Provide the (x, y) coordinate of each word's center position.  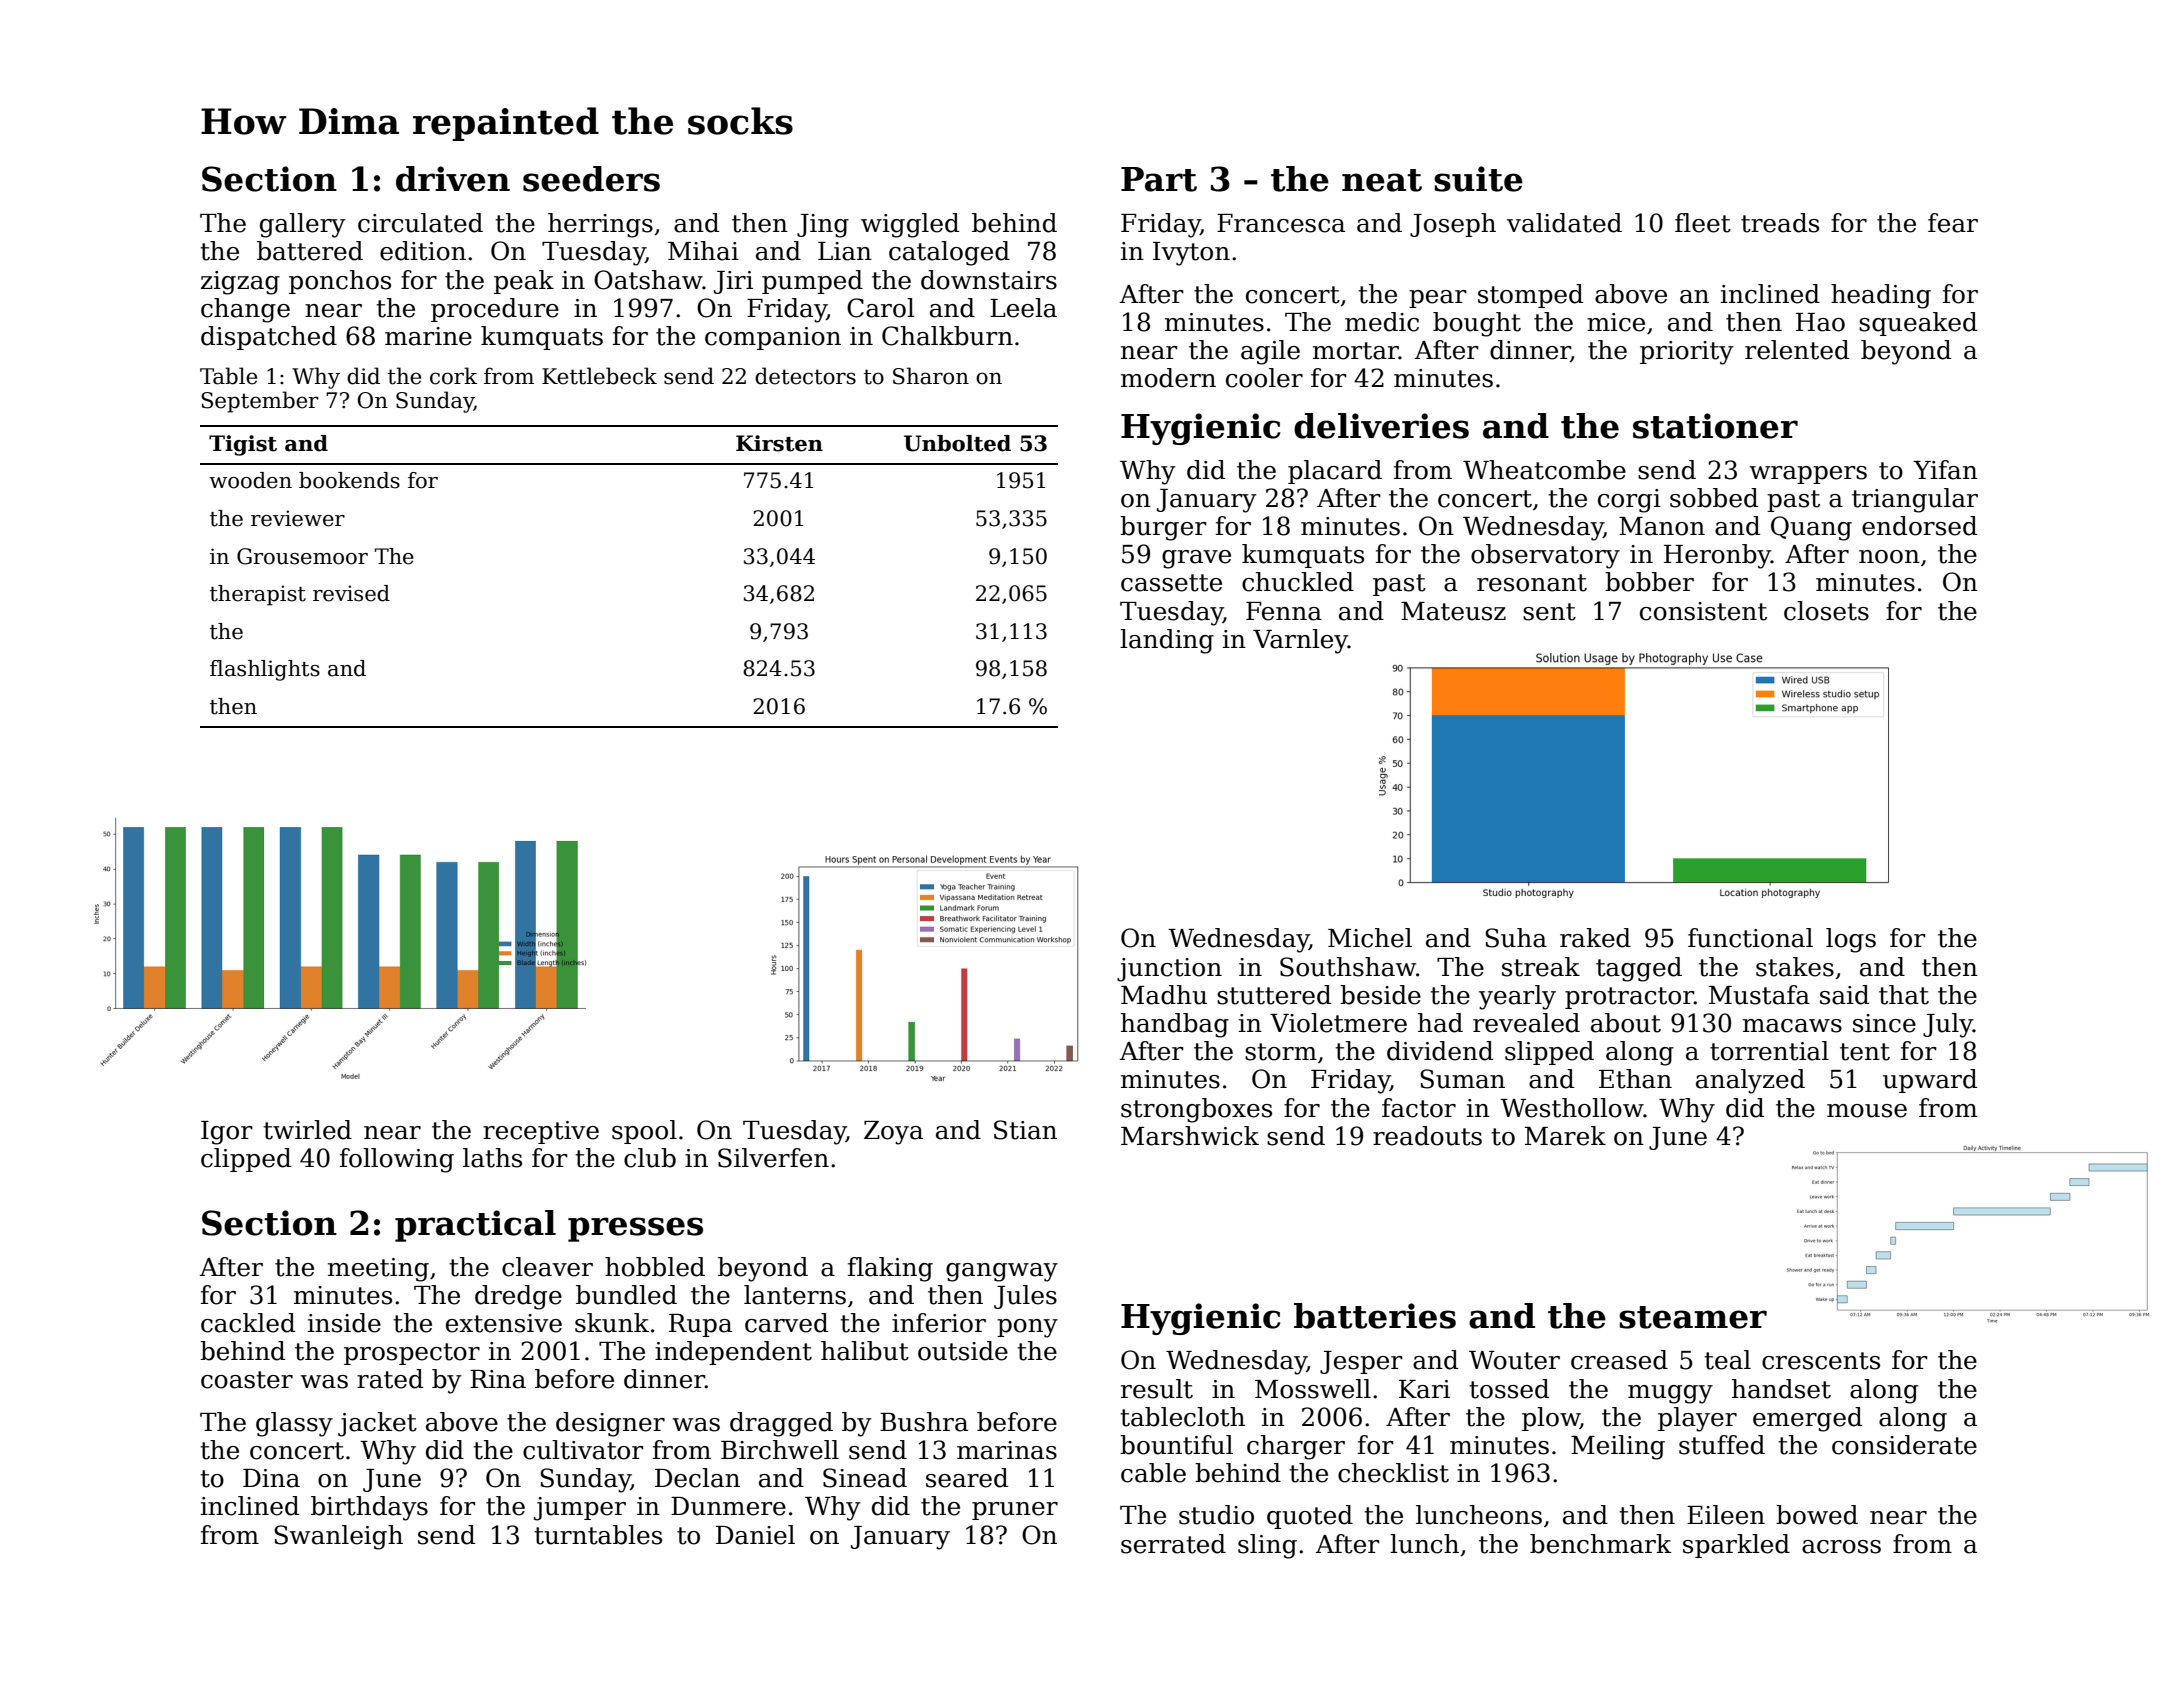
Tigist (243, 445)
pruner (1015, 1511)
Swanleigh (338, 1537)
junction (1169, 970)
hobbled (655, 1267)
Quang (1811, 528)
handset (1781, 1389)
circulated (420, 223)
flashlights (265, 670)
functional (1750, 938)
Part (1159, 179)
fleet (1703, 223)
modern (1168, 378)
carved (786, 1323)
